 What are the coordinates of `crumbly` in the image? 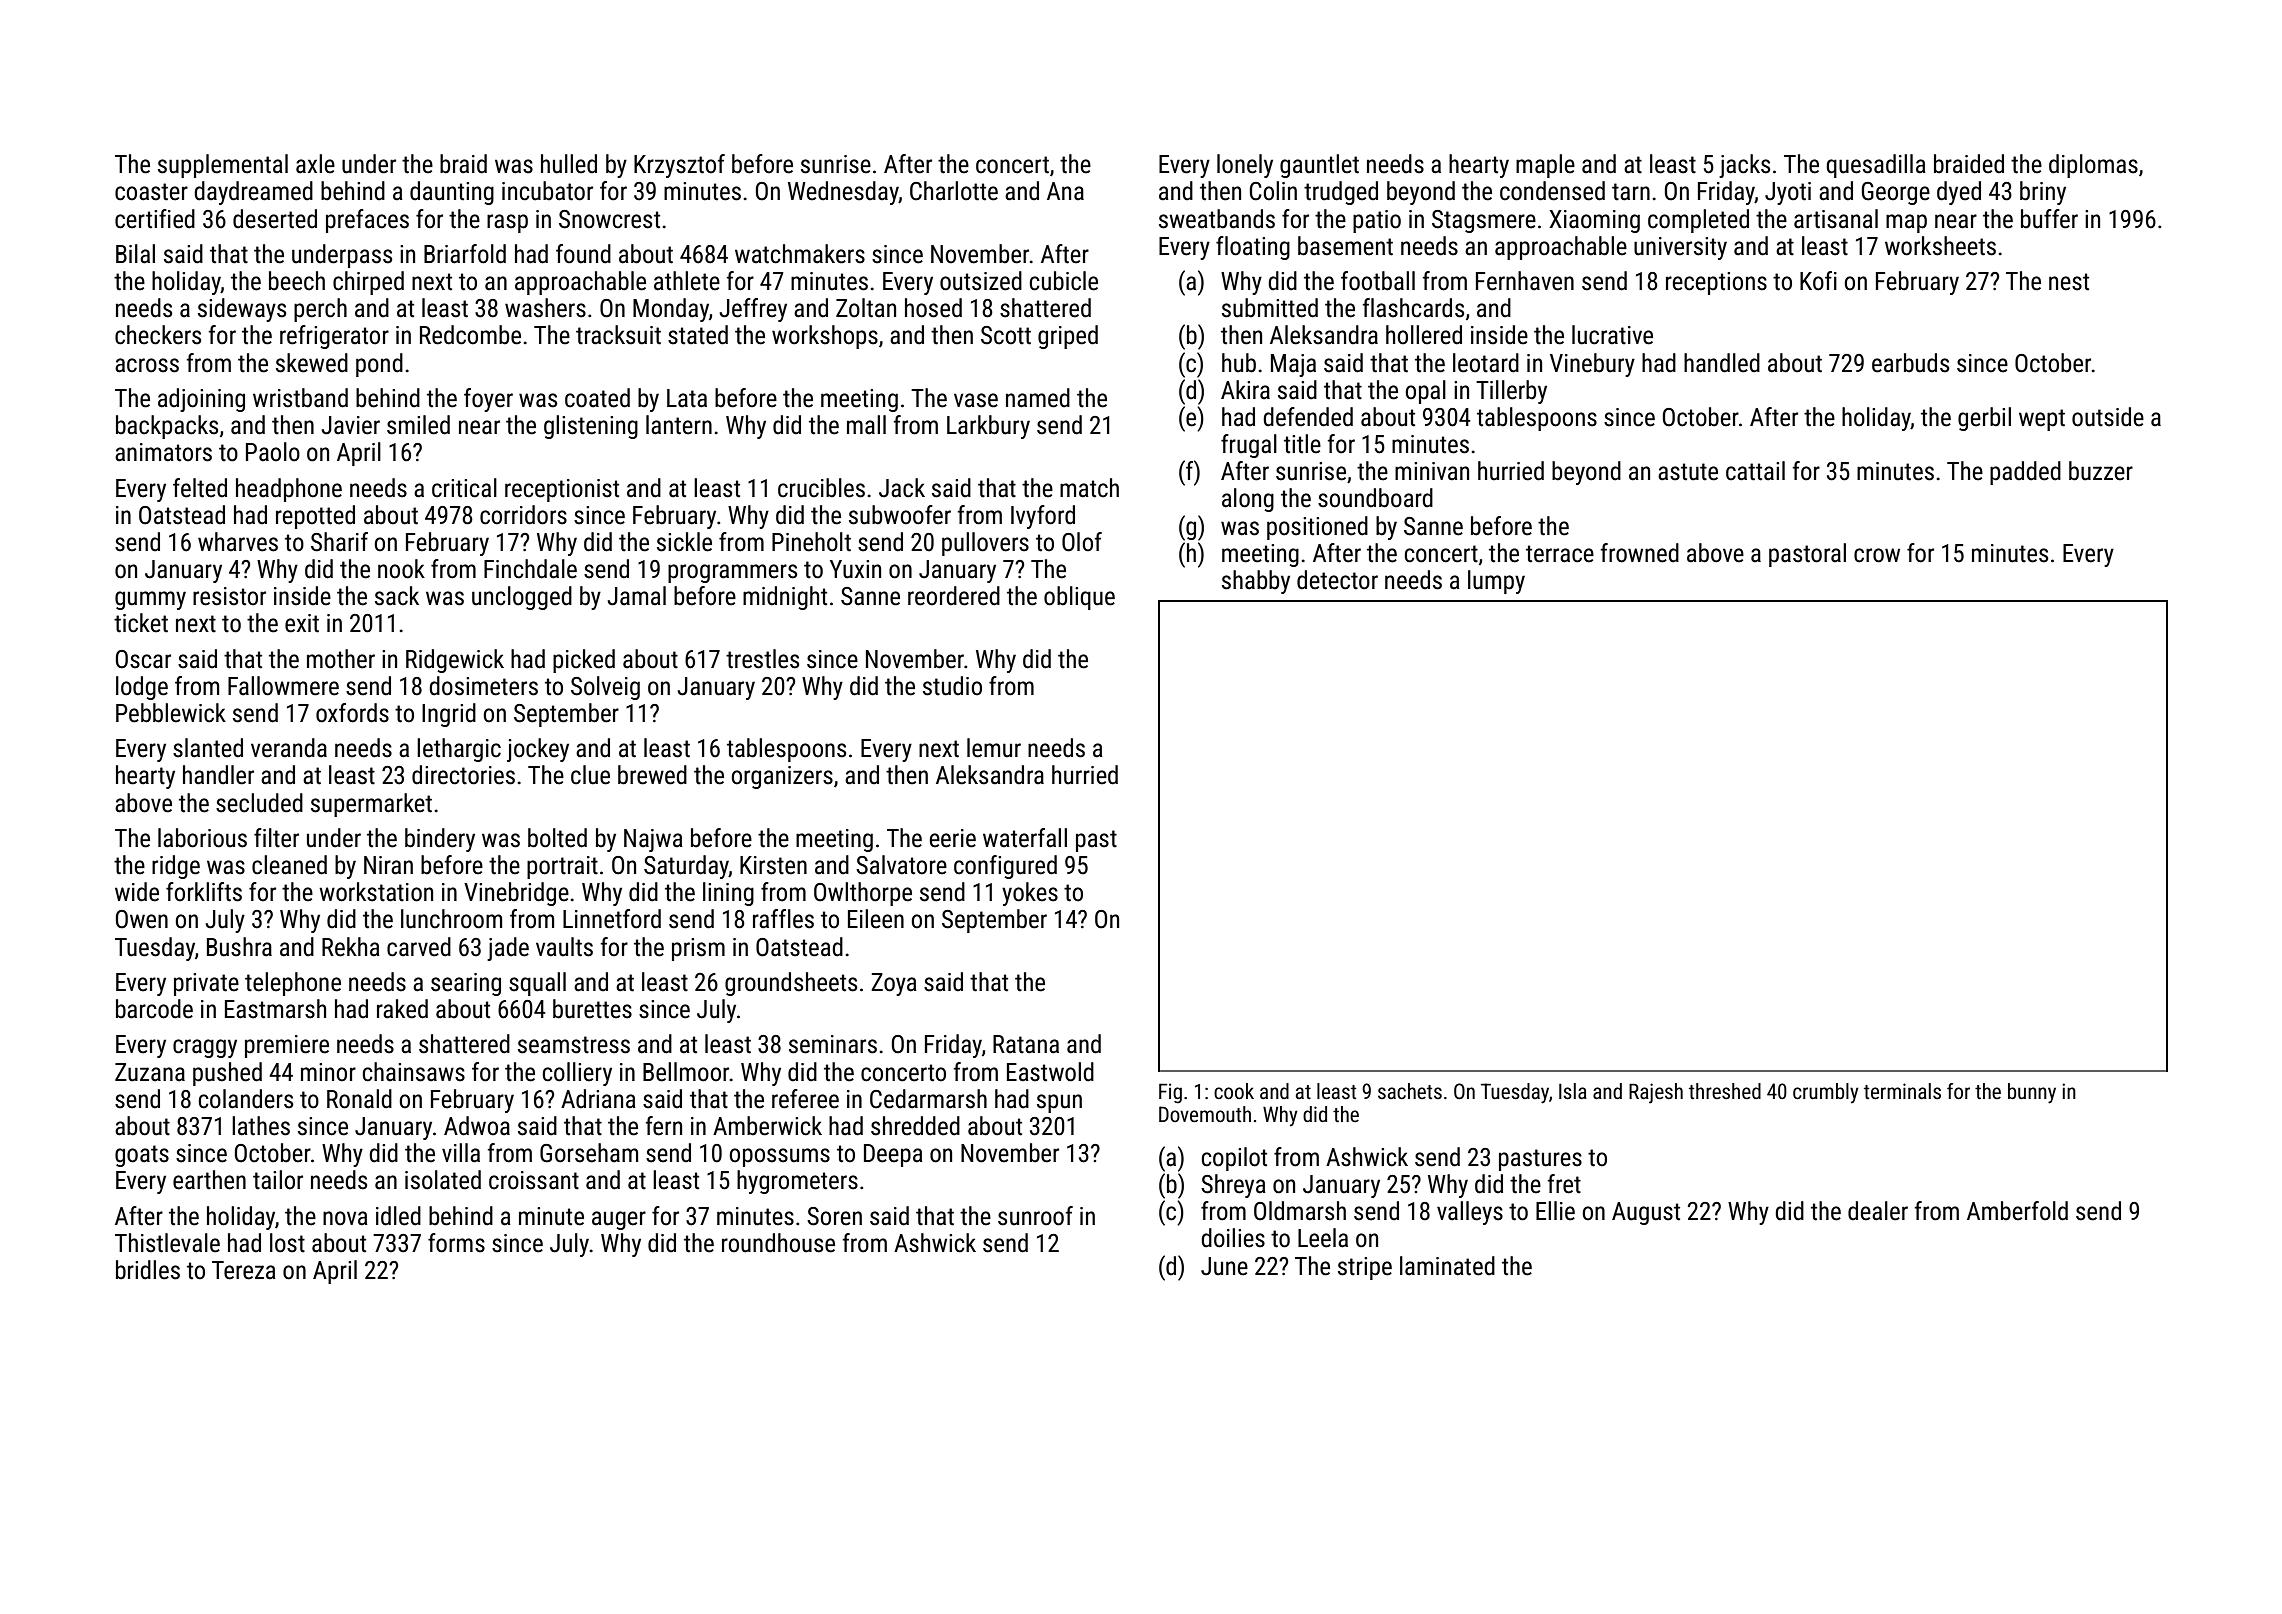 It's located at (1826, 1093).
